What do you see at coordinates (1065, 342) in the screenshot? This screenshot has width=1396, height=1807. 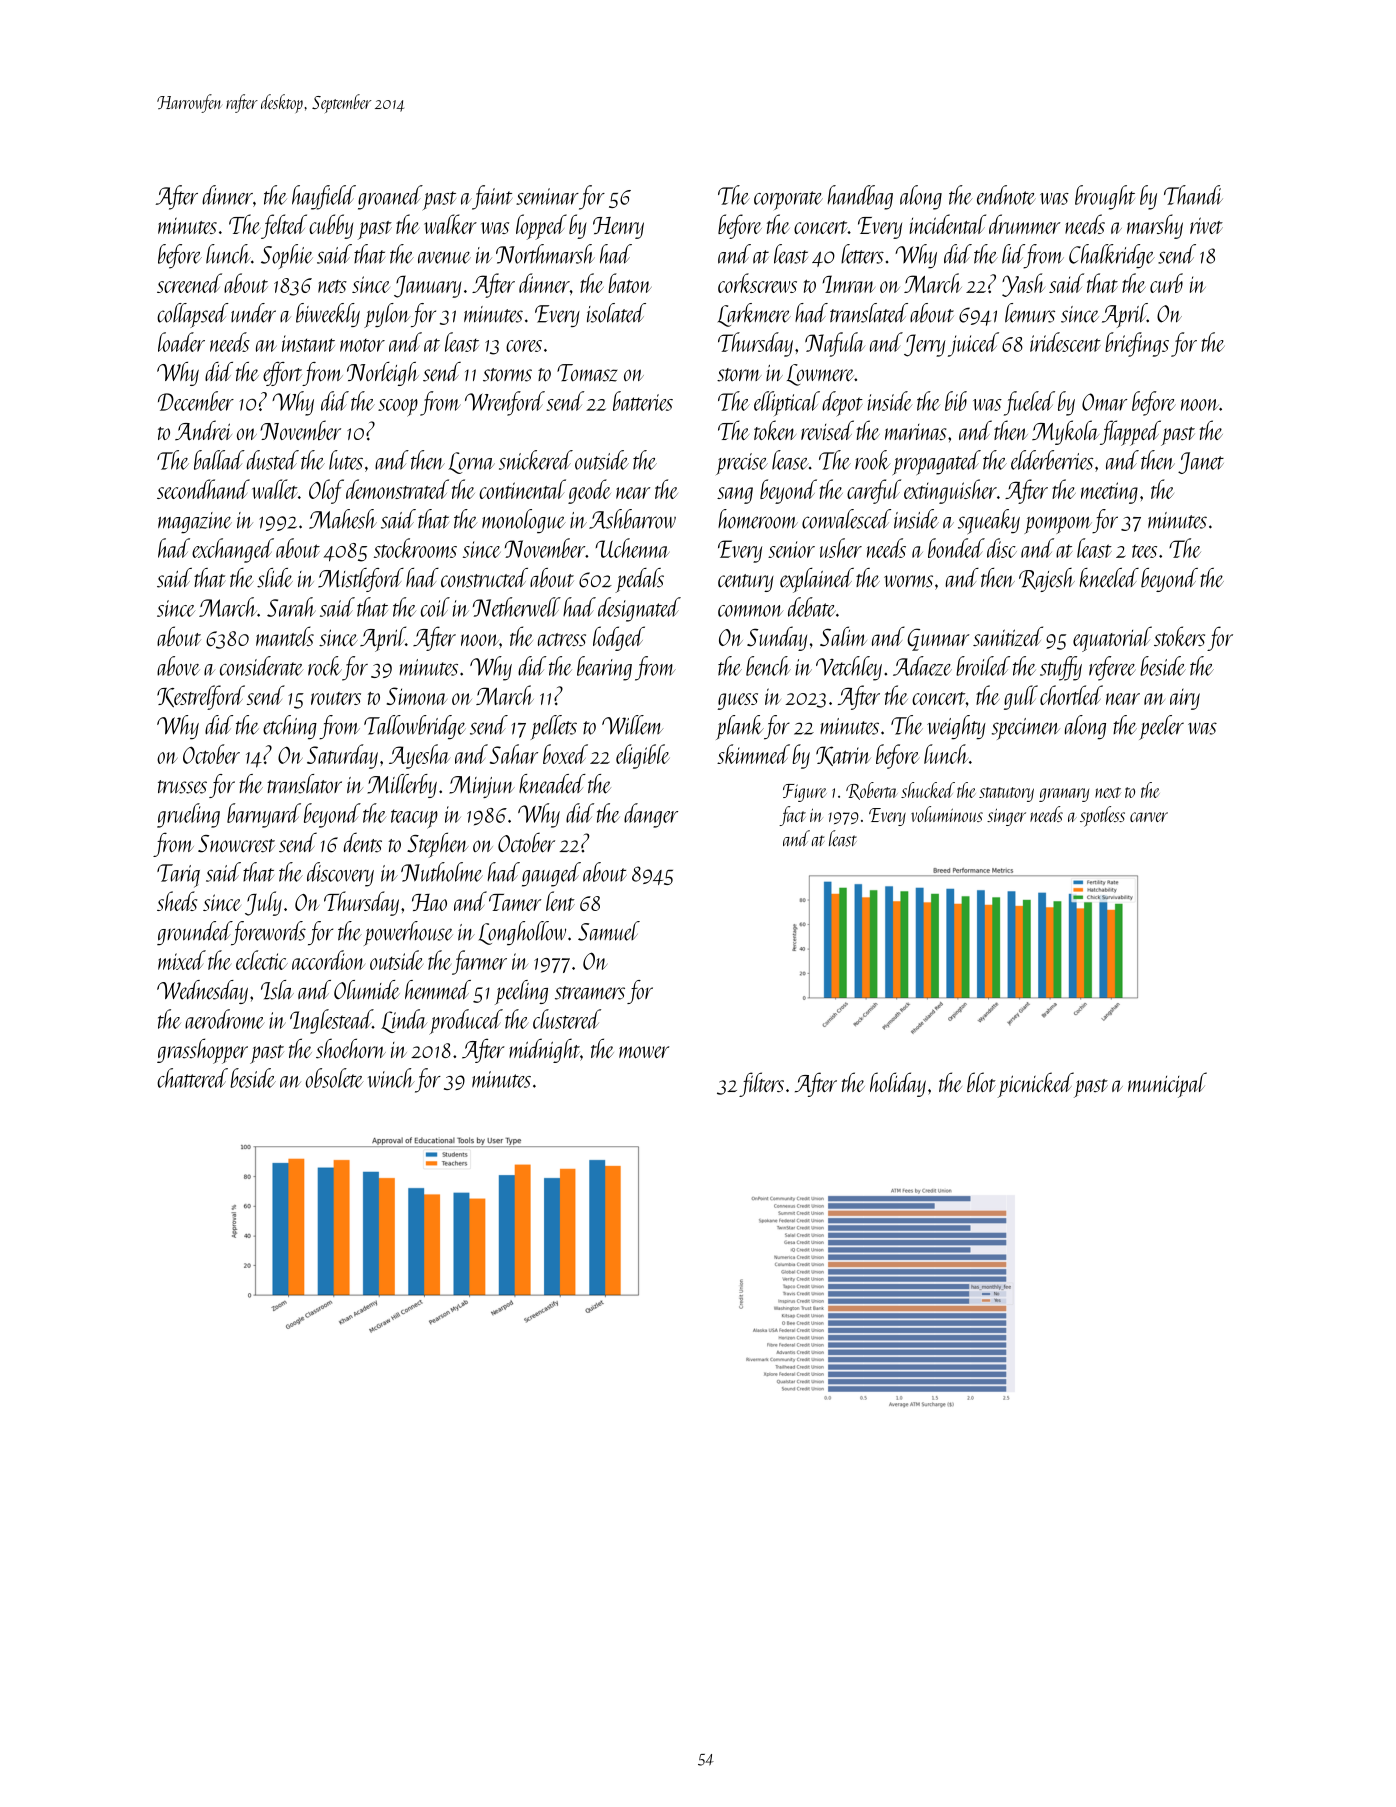 I see `iridescent` at bounding box center [1065, 342].
